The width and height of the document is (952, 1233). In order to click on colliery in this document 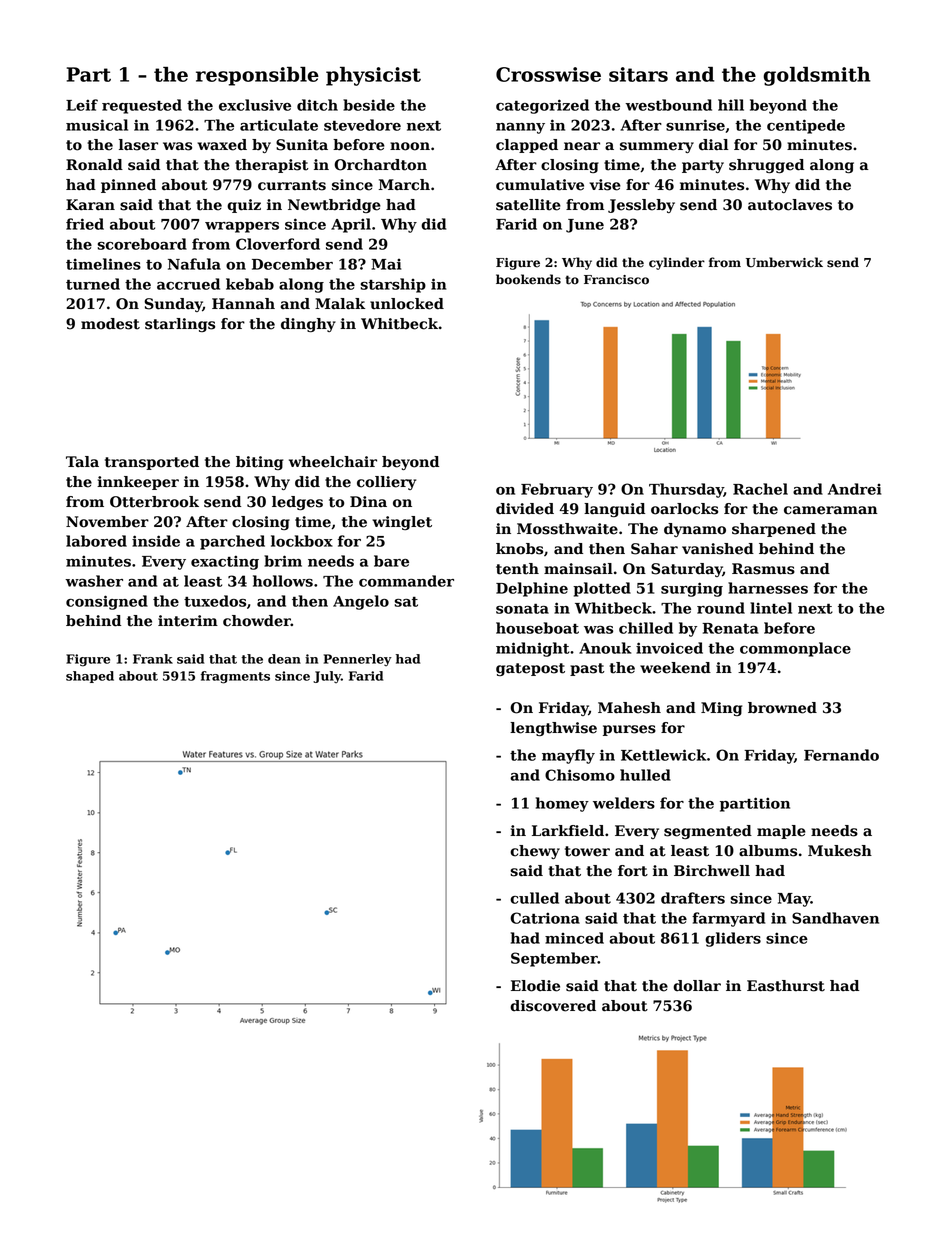, I will do `click(386, 483)`.
